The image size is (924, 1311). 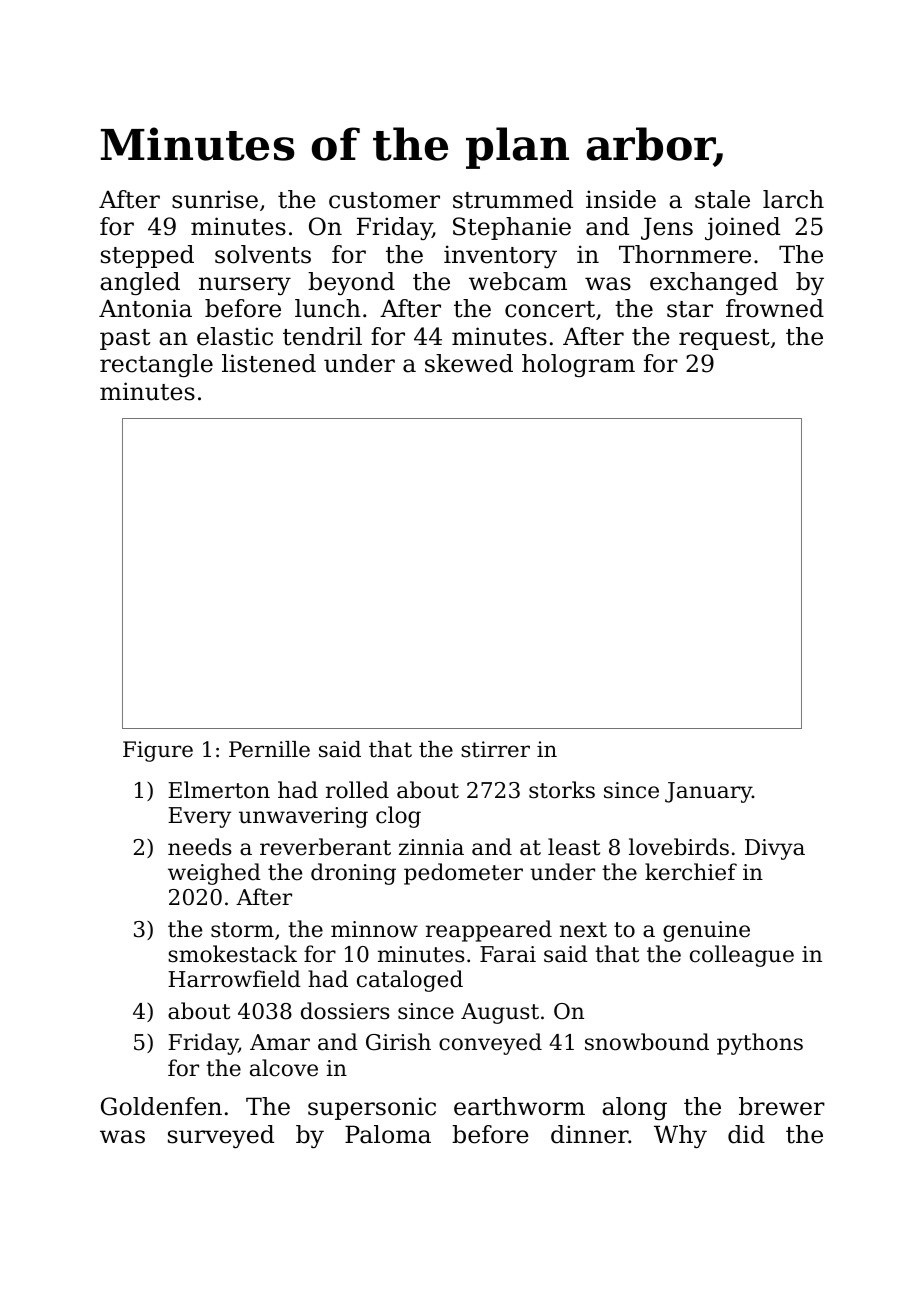 I want to click on inside, so click(x=621, y=199).
